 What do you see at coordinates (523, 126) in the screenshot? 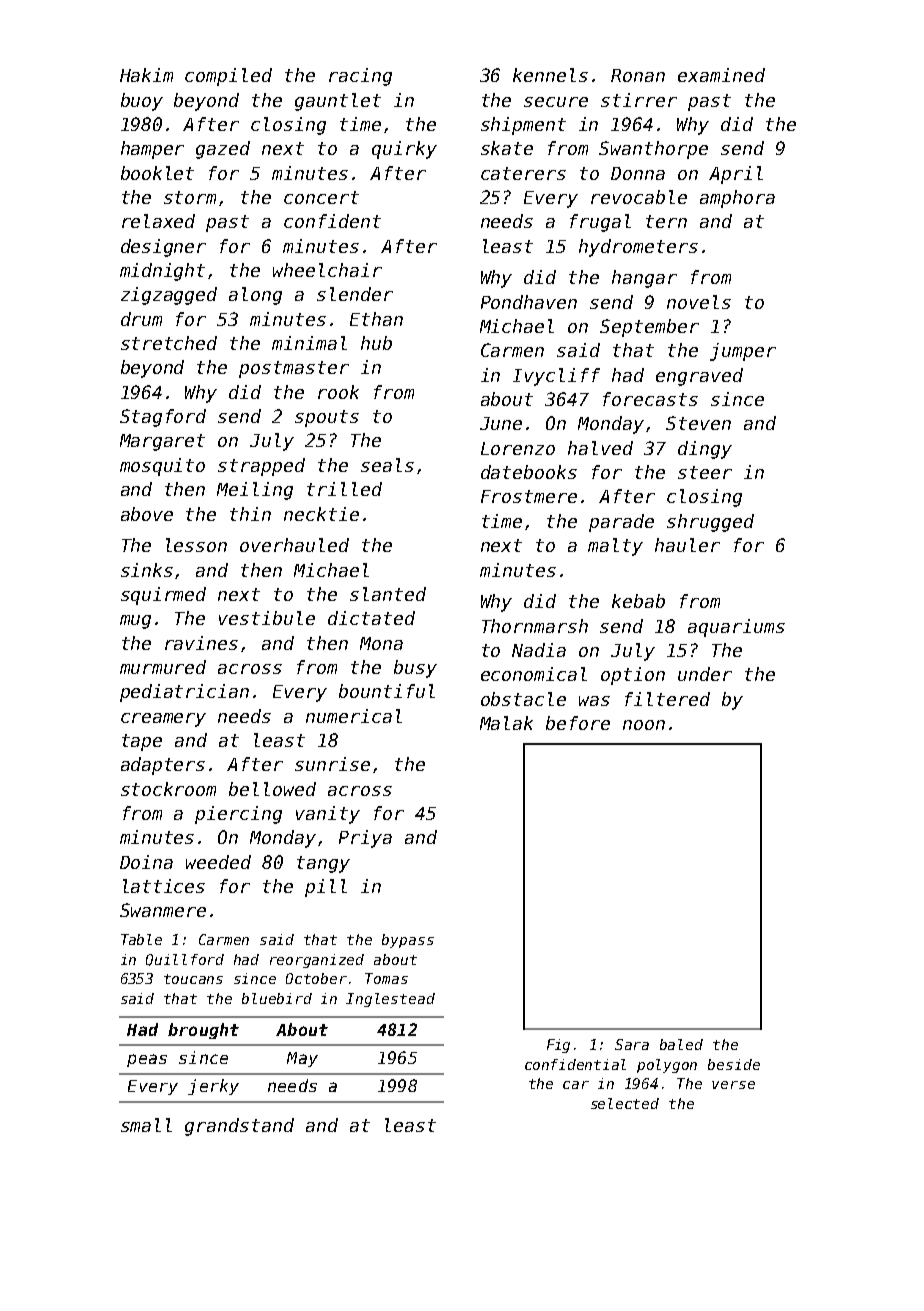
I see `shipment` at bounding box center [523, 126].
